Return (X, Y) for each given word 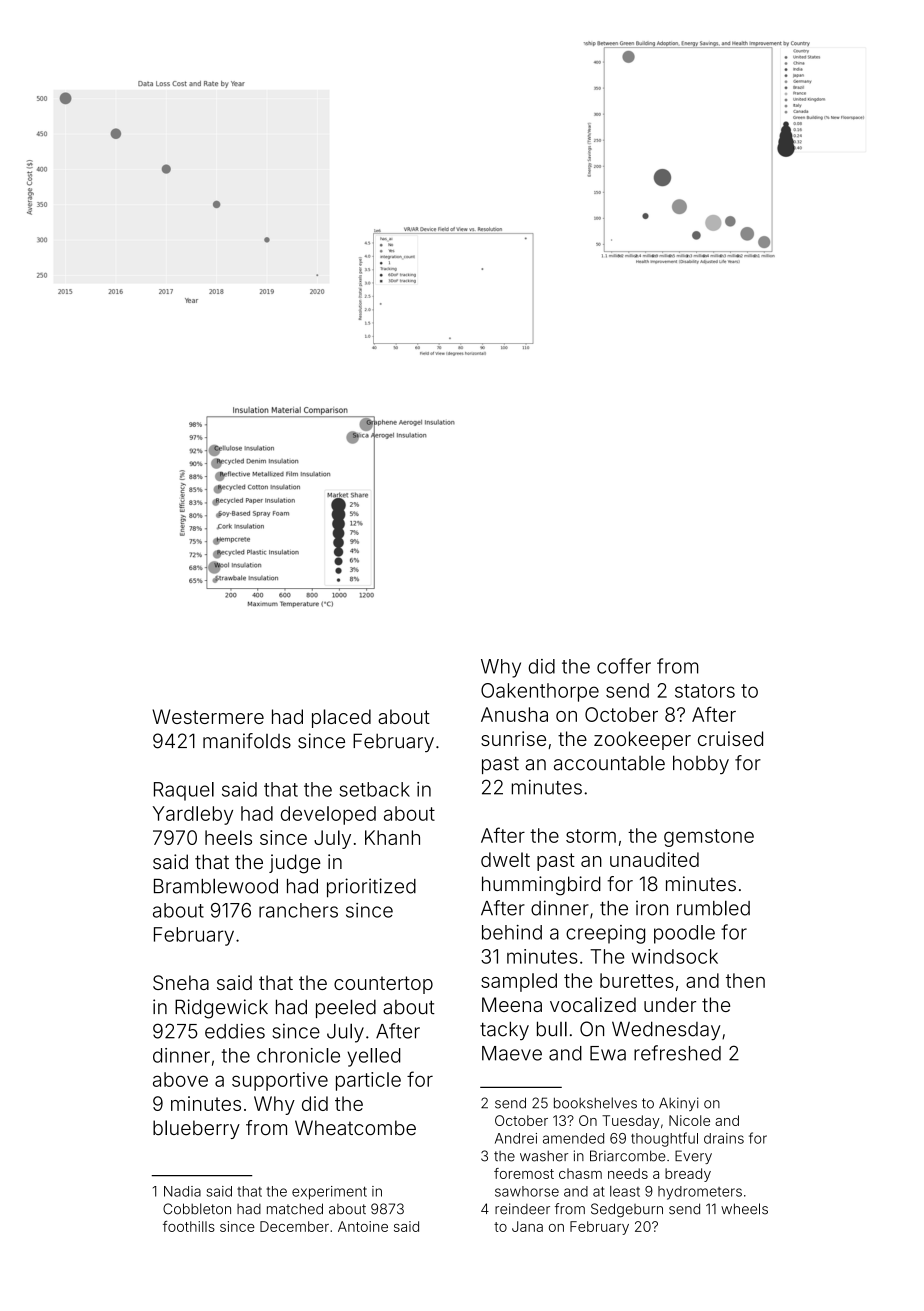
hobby (701, 764)
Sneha (181, 982)
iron (652, 908)
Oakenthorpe (540, 692)
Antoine (363, 1226)
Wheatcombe (355, 1128)
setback (374, 789)
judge (295, 864)
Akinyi (679, 1104)
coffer (624, 666)
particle (368, 1081)
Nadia (182, 1191)
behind (512, 932)
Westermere (208, 716)
